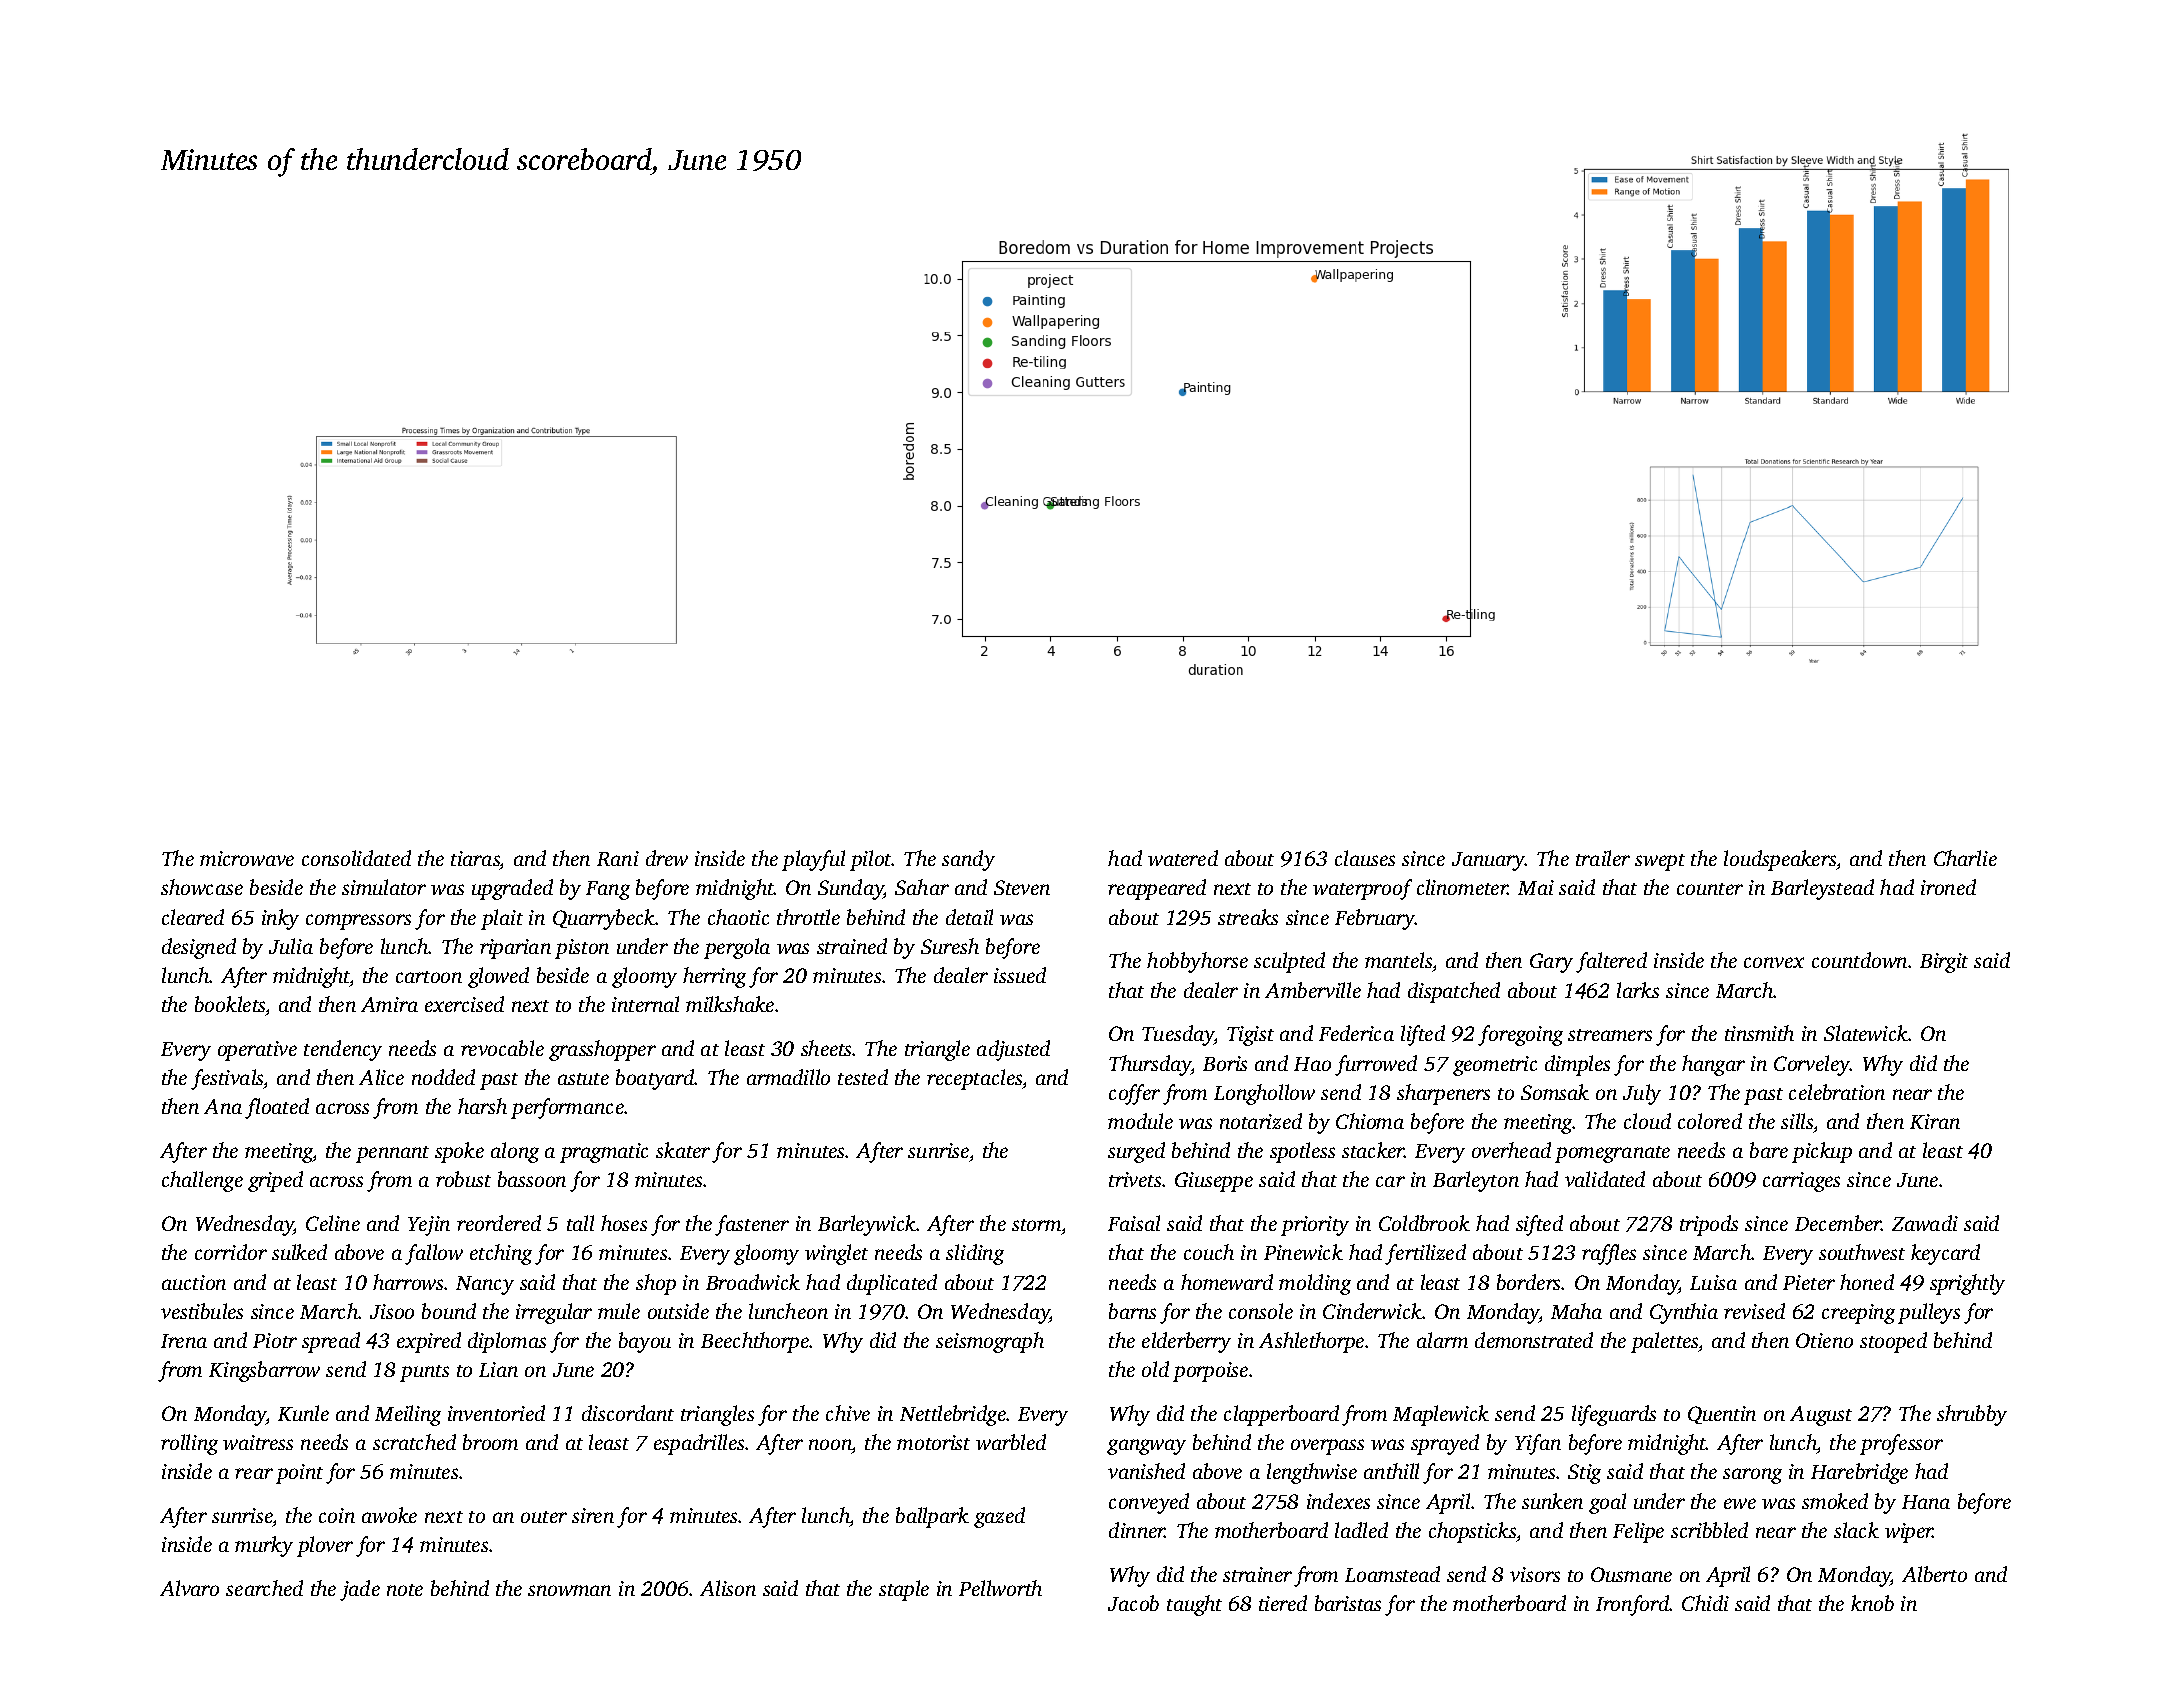  What do you see at coordinates (1859, 960) in the screenshot?
I see `countdown` at bounding box center [1859, 960].
